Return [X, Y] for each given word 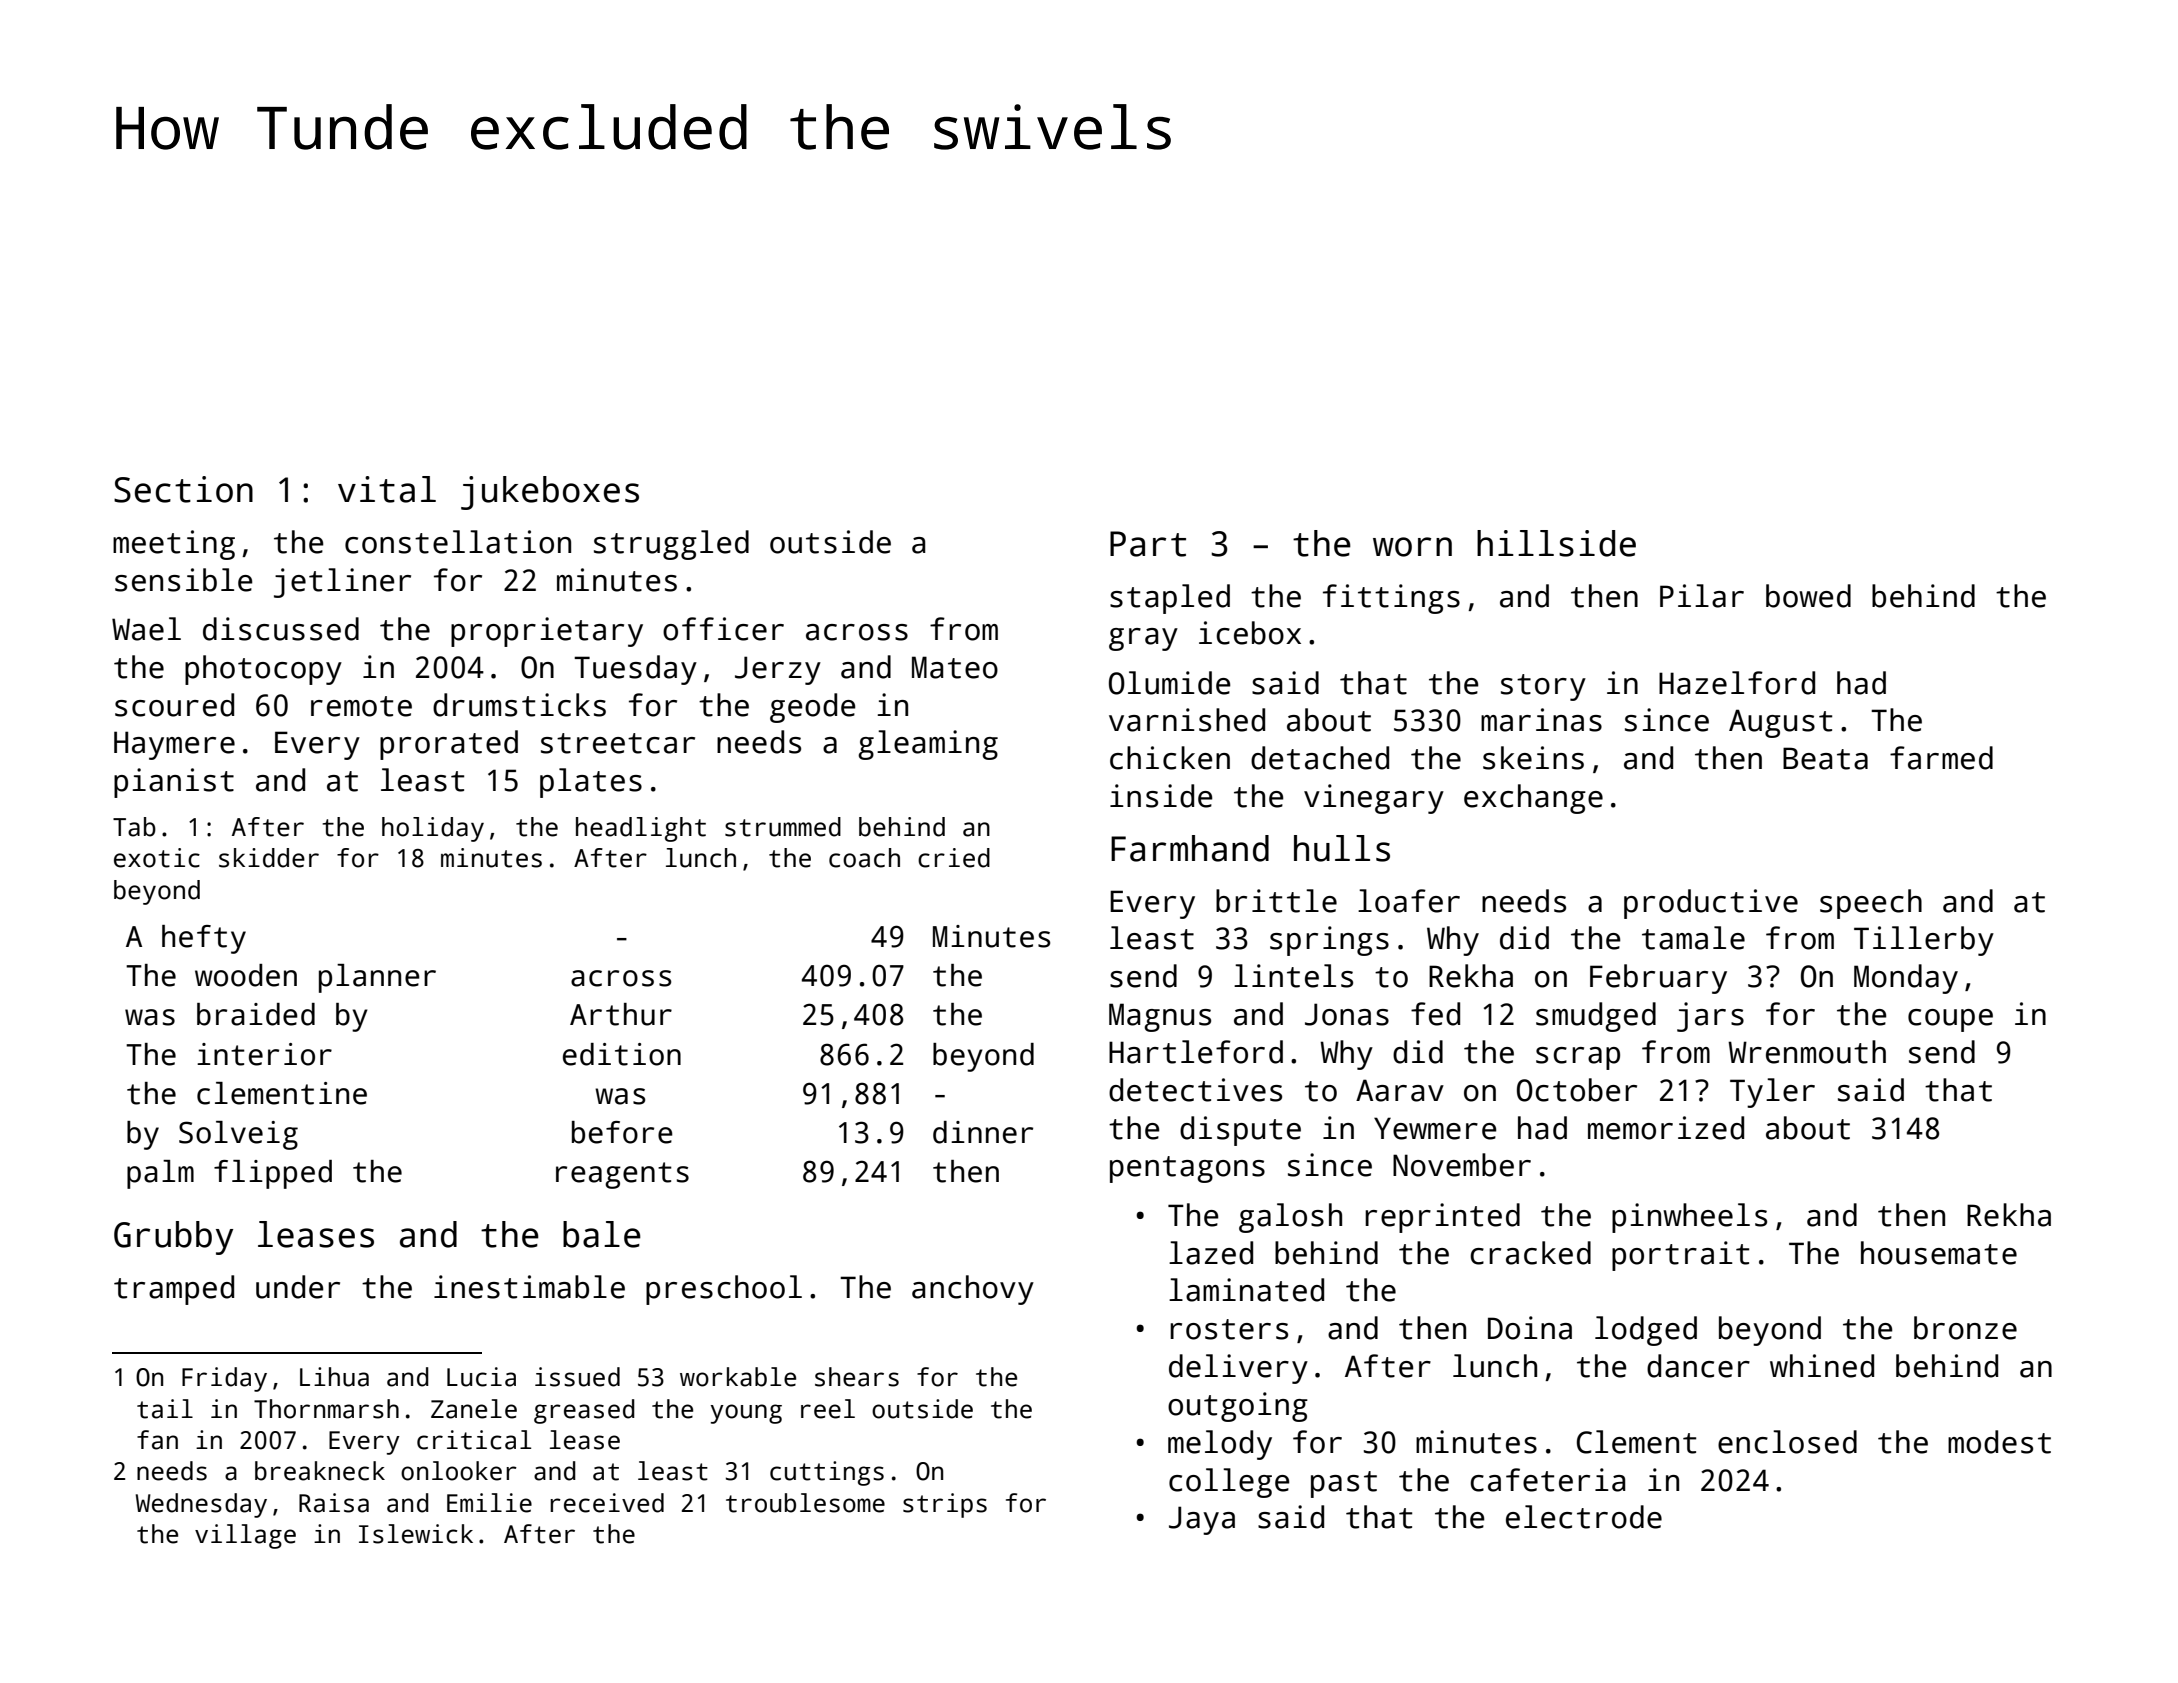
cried [954, 858]
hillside [1556, 543]
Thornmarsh [326, 1409]
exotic [157, 858]
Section [183, 489]
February [1658, 979]
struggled [671, 545]
